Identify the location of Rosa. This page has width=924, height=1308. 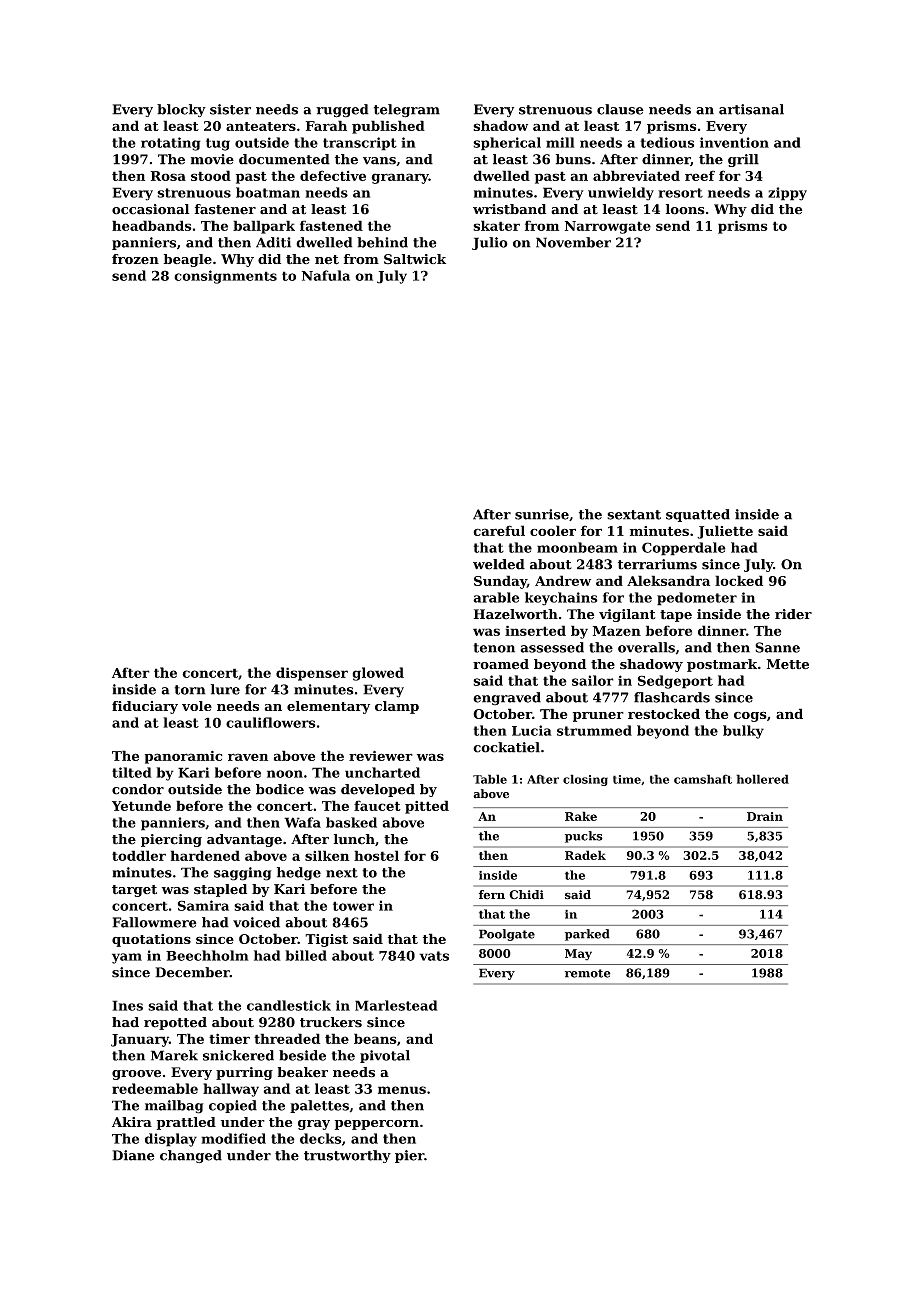
(168, 176).
